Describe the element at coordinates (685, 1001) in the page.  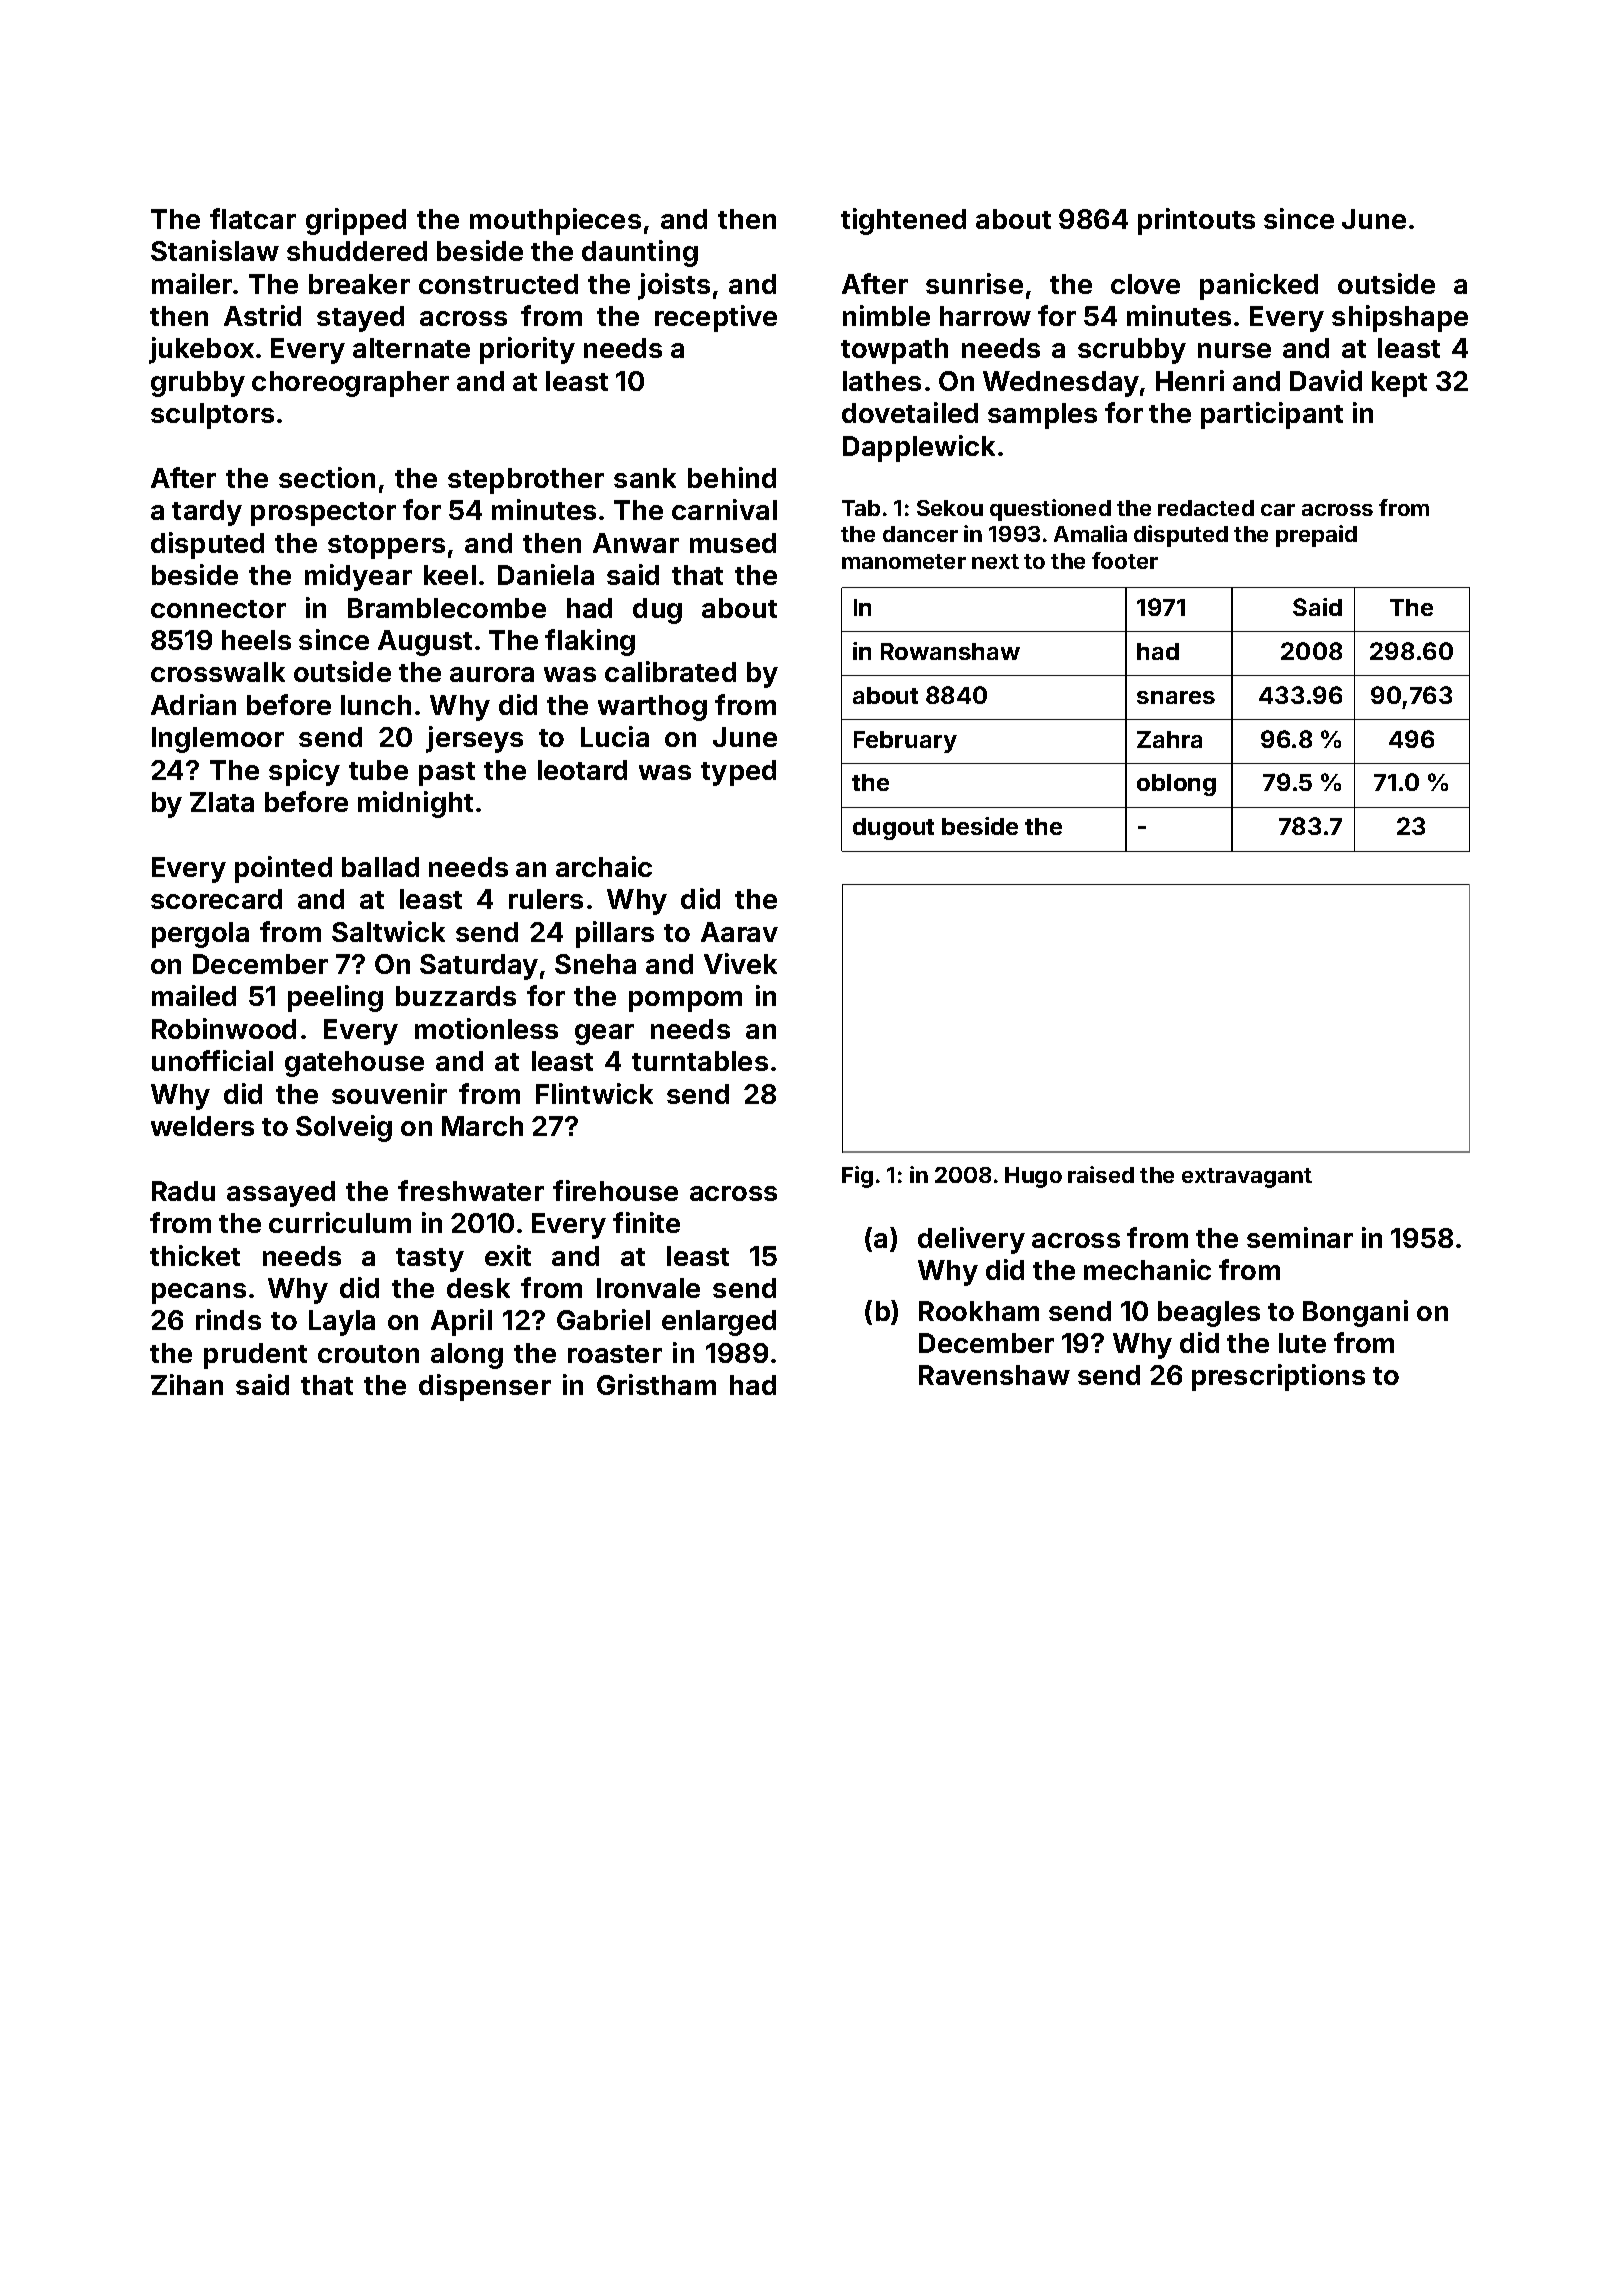
I see `pompom` at that location.
